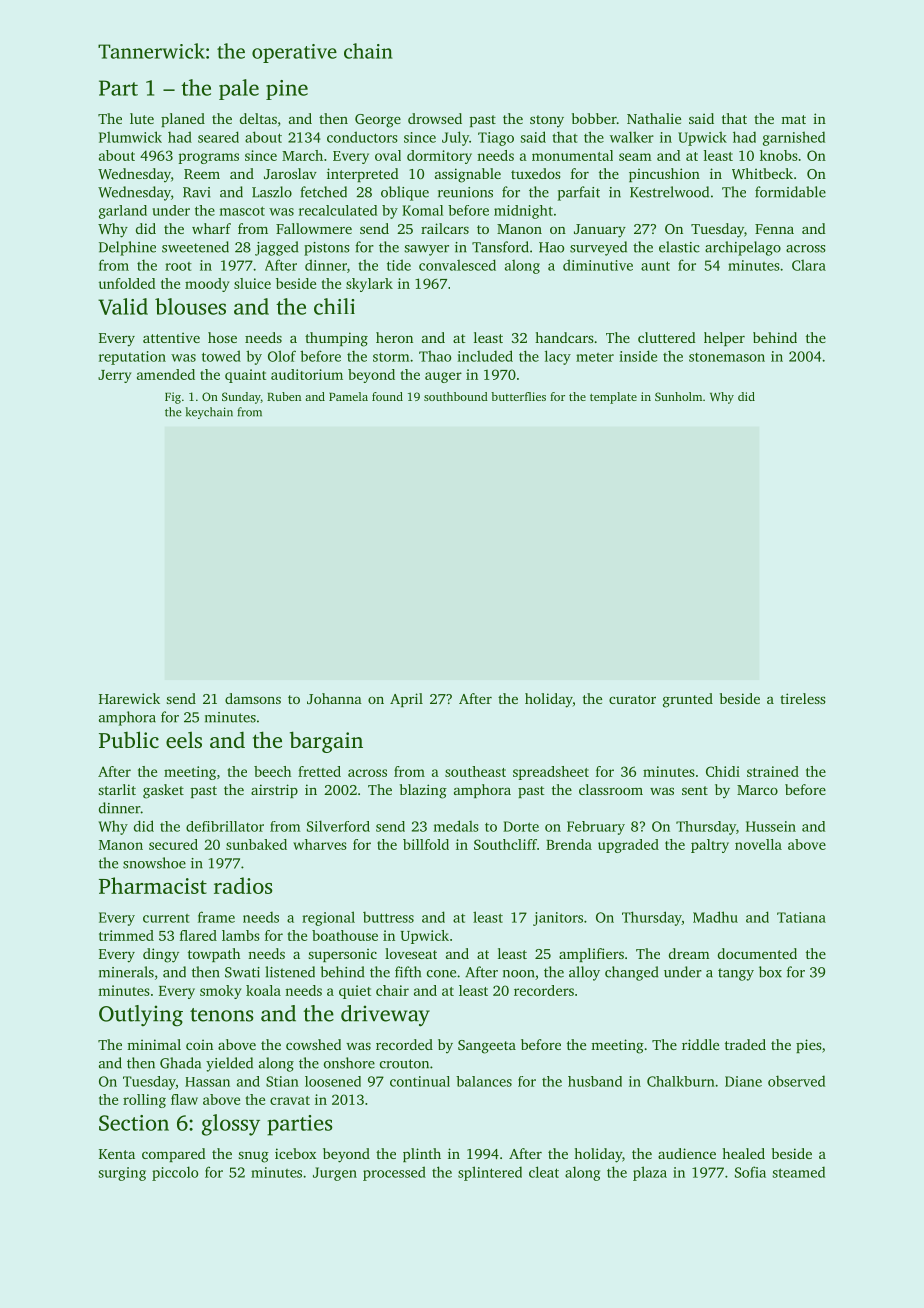  What do you see at coordinates (114, 376) in the image?
I see `Jerry` at bounding box center [114, 376].
